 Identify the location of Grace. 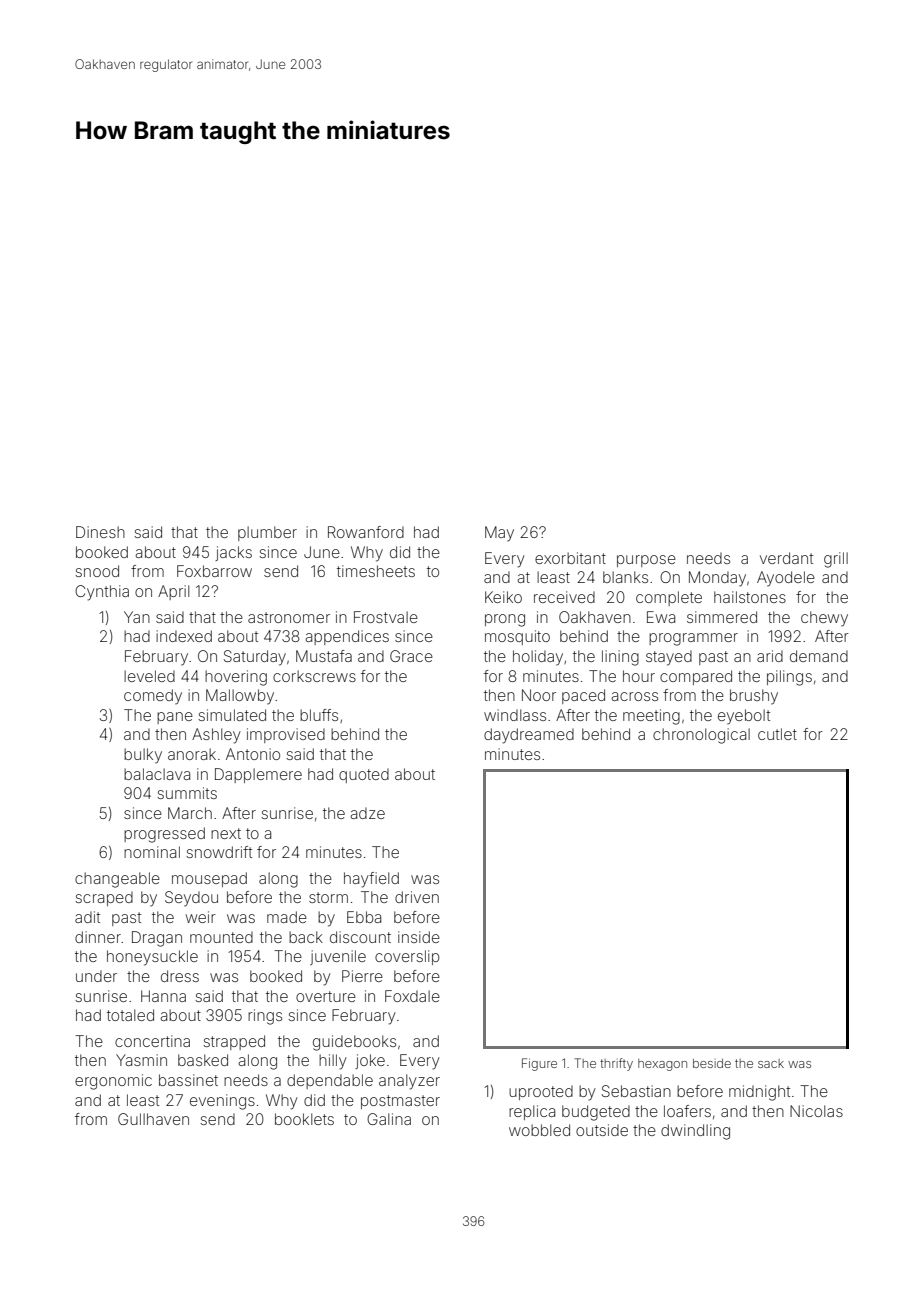
(411, 656).
